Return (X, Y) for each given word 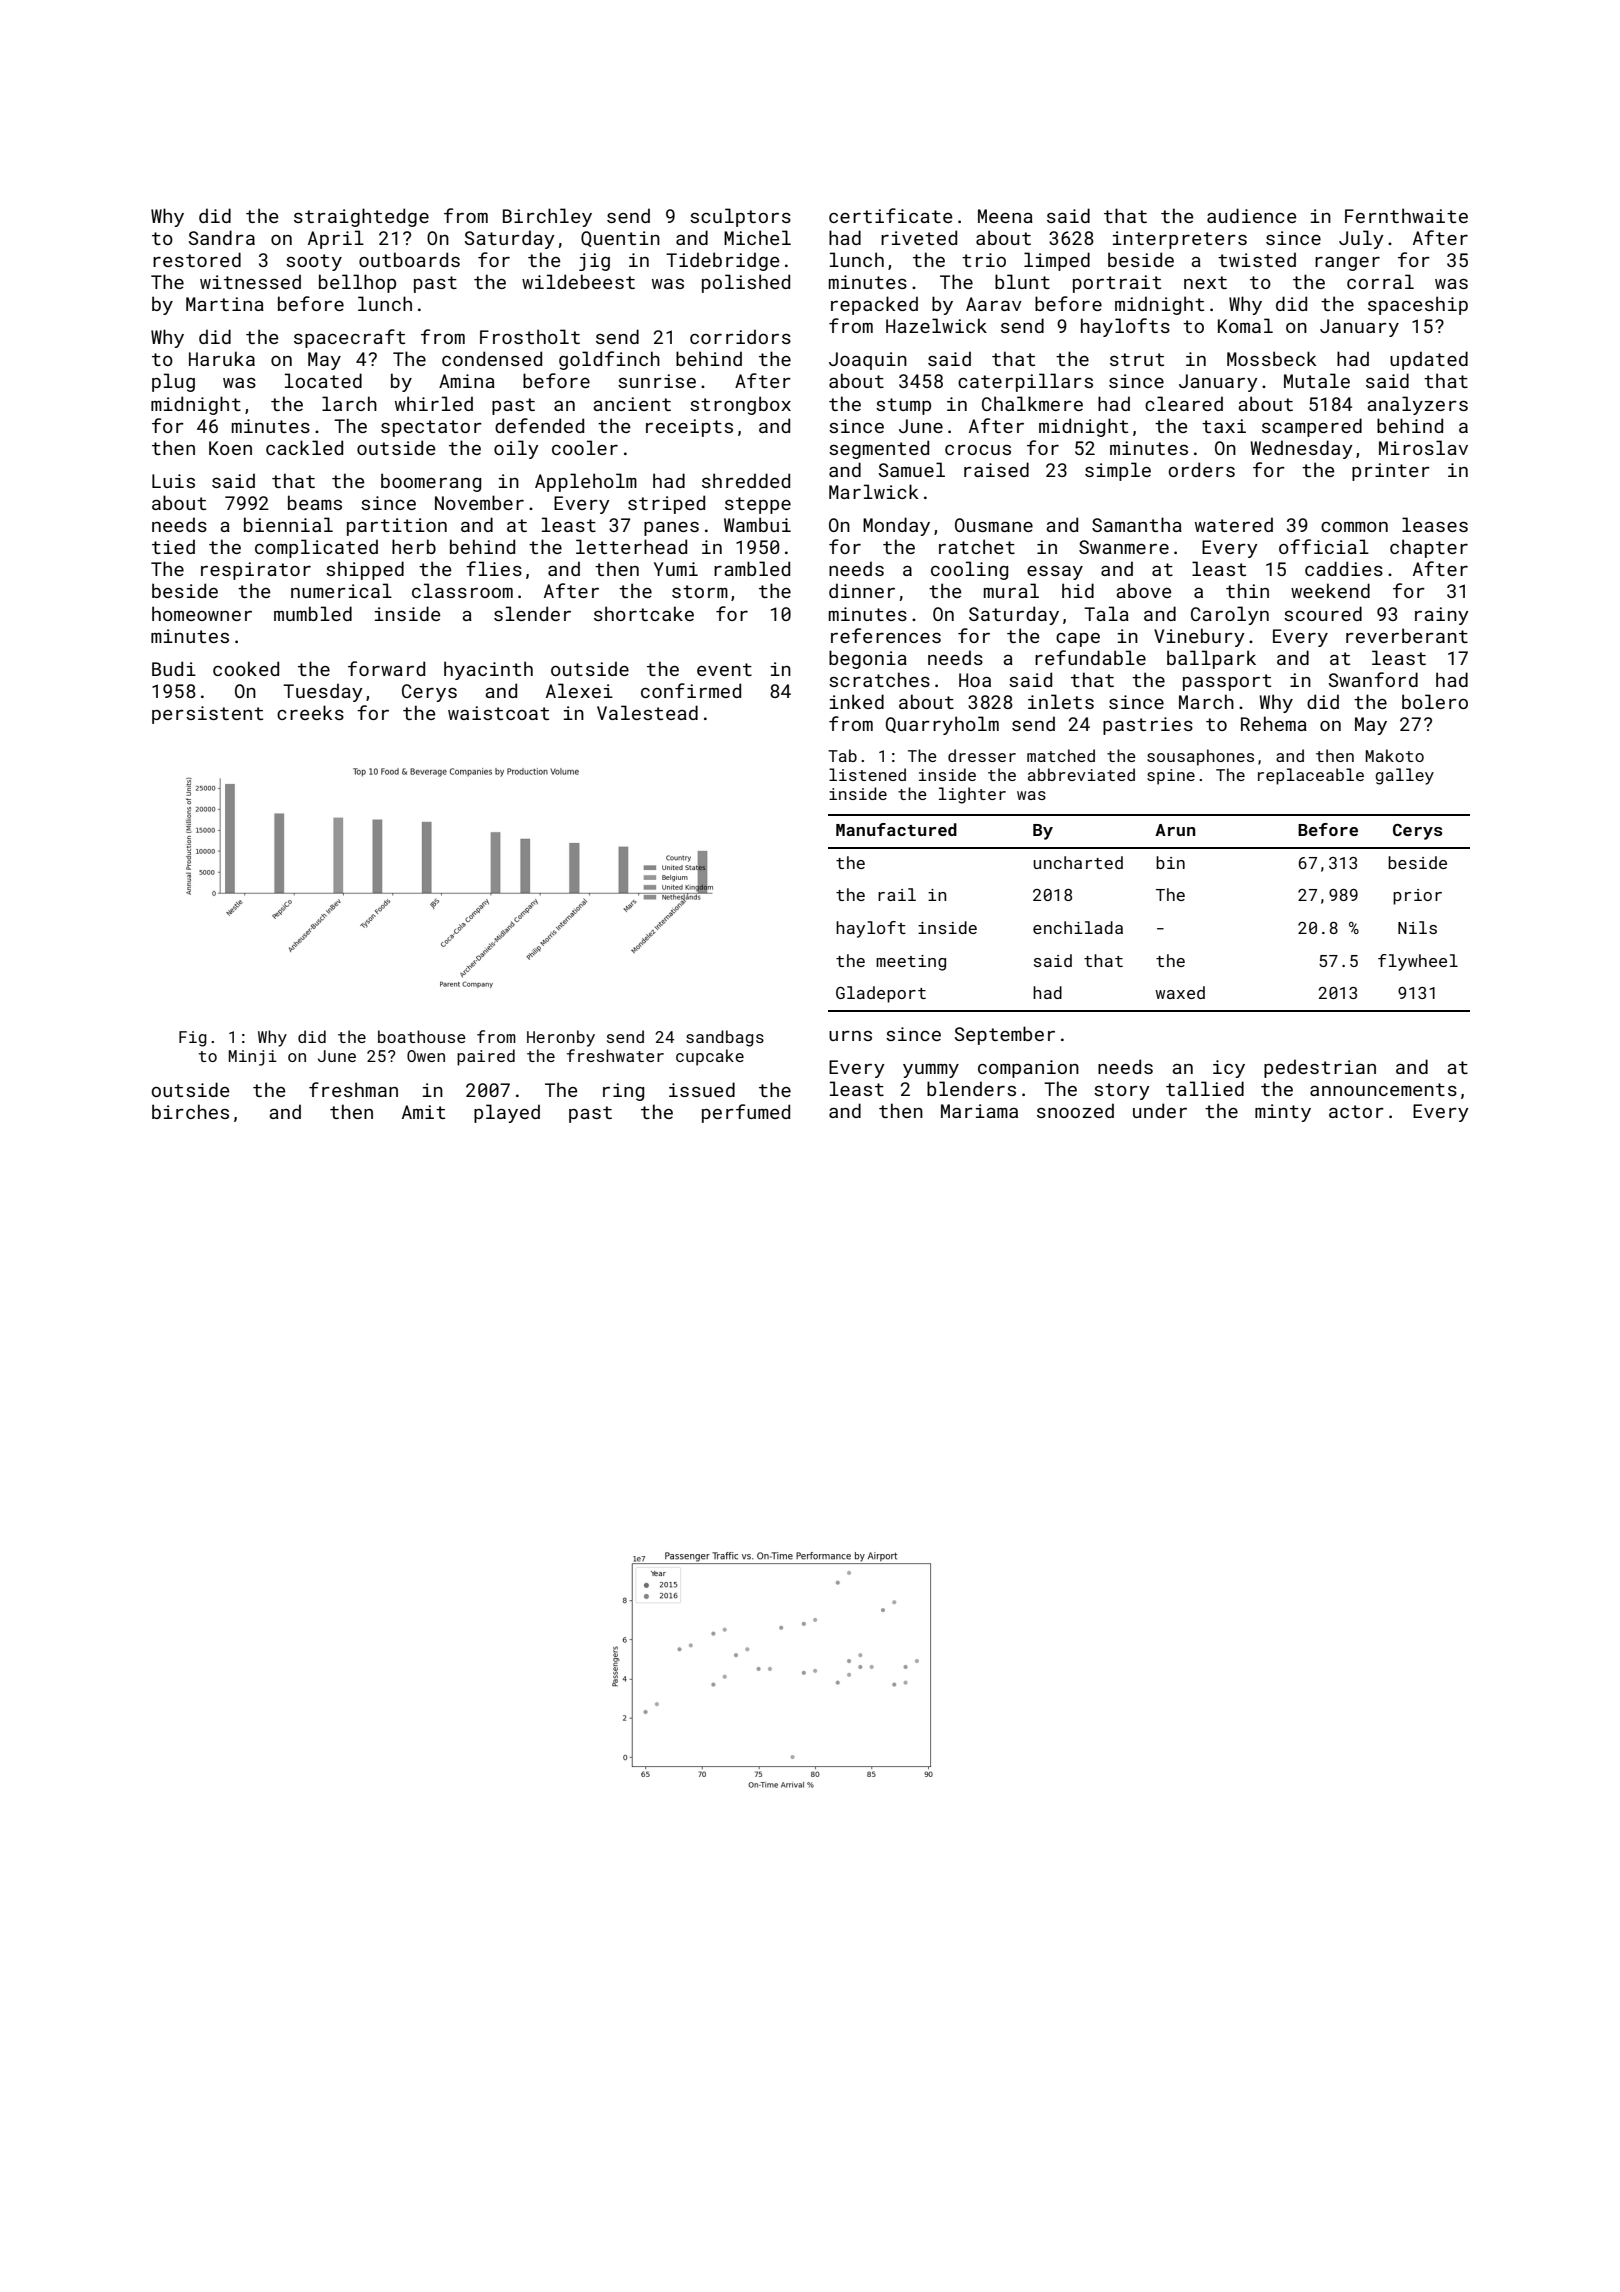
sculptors (740, 217)
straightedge (361, 217)
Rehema (1274, 723)
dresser (982, 755)
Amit (423, 1112)
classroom (462, 590)
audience (1251, 215)
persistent (207, 715)
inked (857, 701)
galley (1404, 776)
